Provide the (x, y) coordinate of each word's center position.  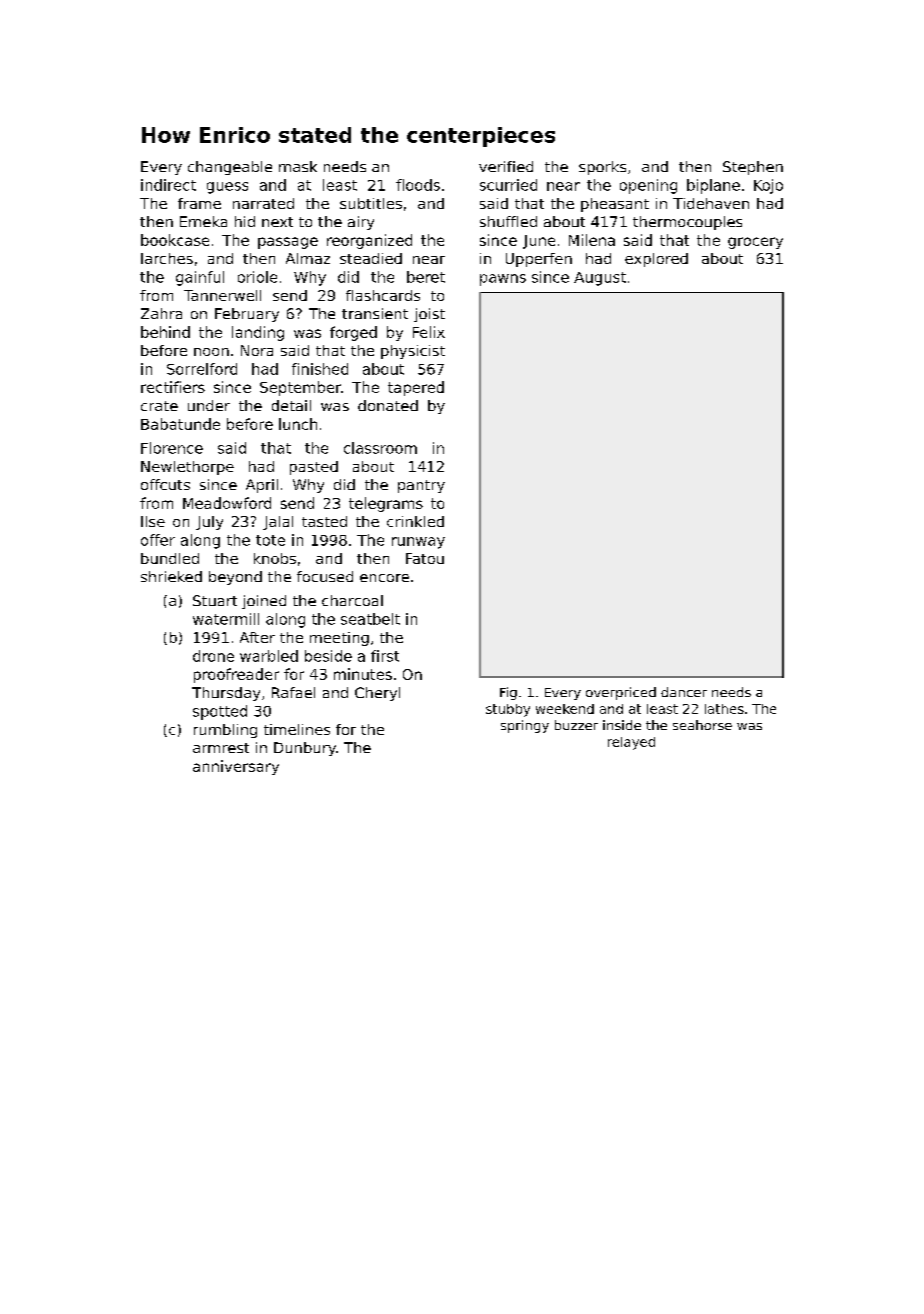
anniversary (236, 767)
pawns (503, 280)
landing (258, 333)
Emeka (203, 221)
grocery (755, 243)
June (539, 242)
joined (264, 602)
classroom (380, 448)
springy (525, 726)
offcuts (165, 484)
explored (656, 260)
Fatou (425, 558)
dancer (684, 692)
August (600, 279)
